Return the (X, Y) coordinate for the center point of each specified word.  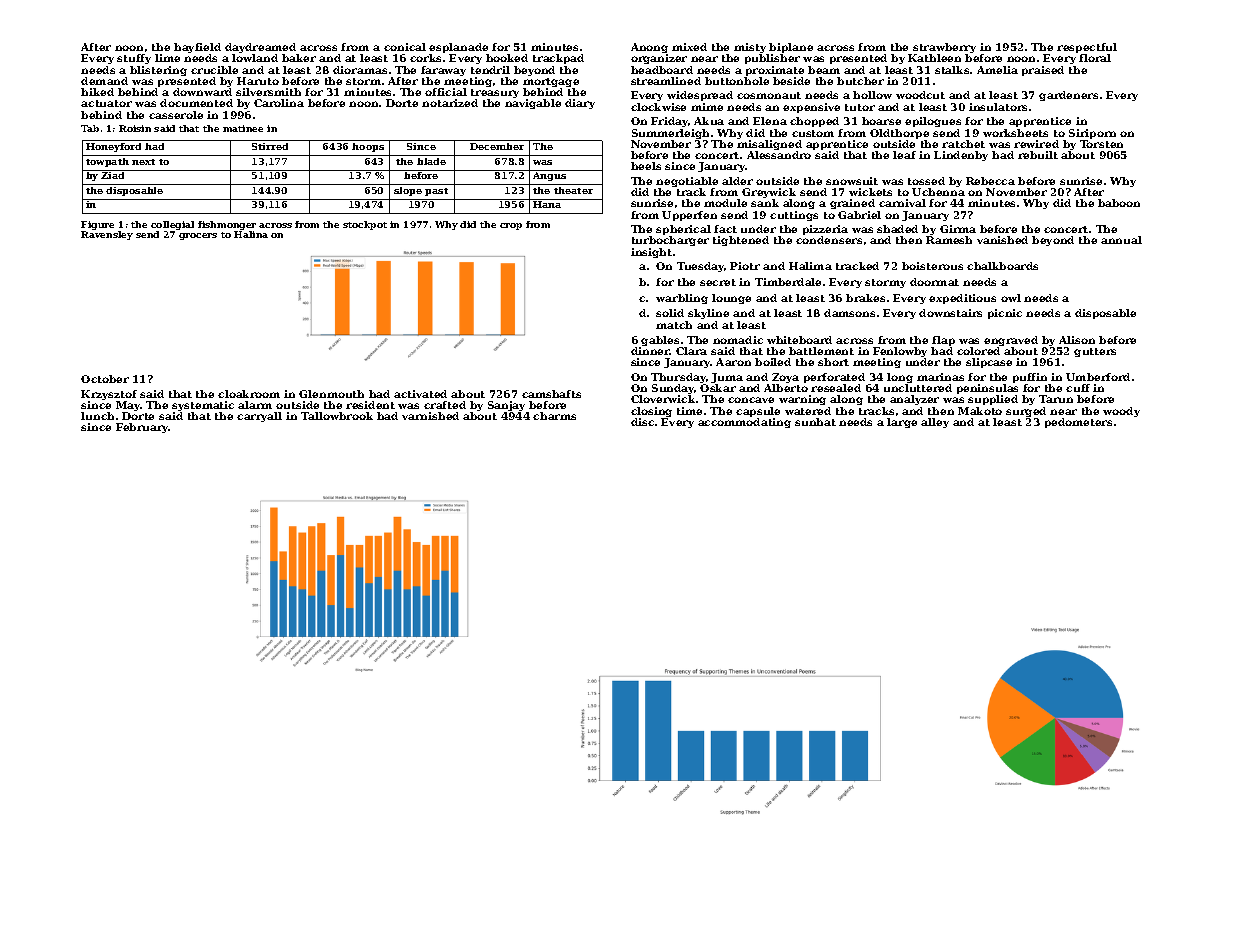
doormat (934, 282)
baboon (1119, 203)
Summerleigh (670, 134)
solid (670, 313)
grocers (198, 236)
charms (554, 416)
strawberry (944, 48)
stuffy (134, 59)
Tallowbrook (337, 416)
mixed (689, 47)
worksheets (1015, 133)
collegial (172, 225)
